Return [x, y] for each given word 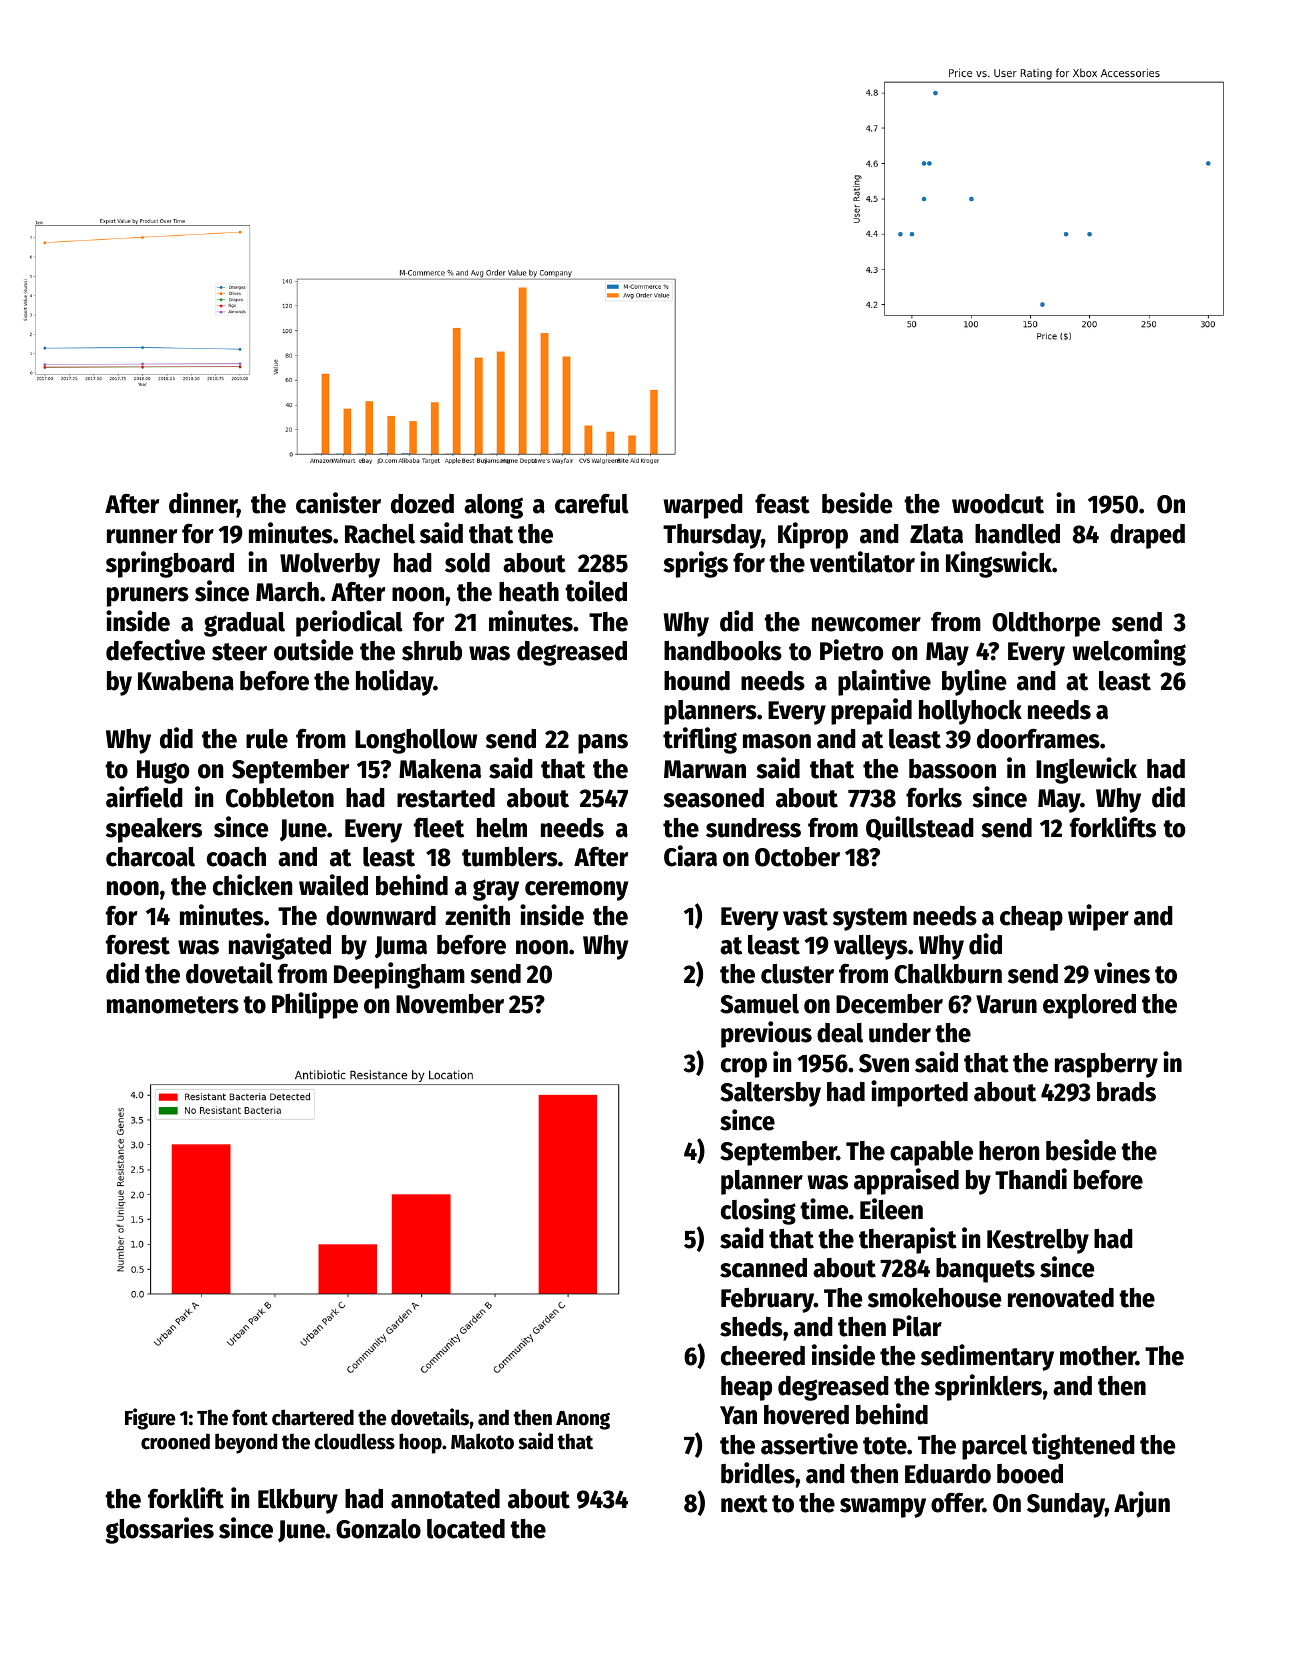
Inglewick [1086, 770]
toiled [596, 591]
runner [142, 536]
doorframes [1038, 739]
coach [236, 857]
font [250, 1417]
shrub [432, 651]
